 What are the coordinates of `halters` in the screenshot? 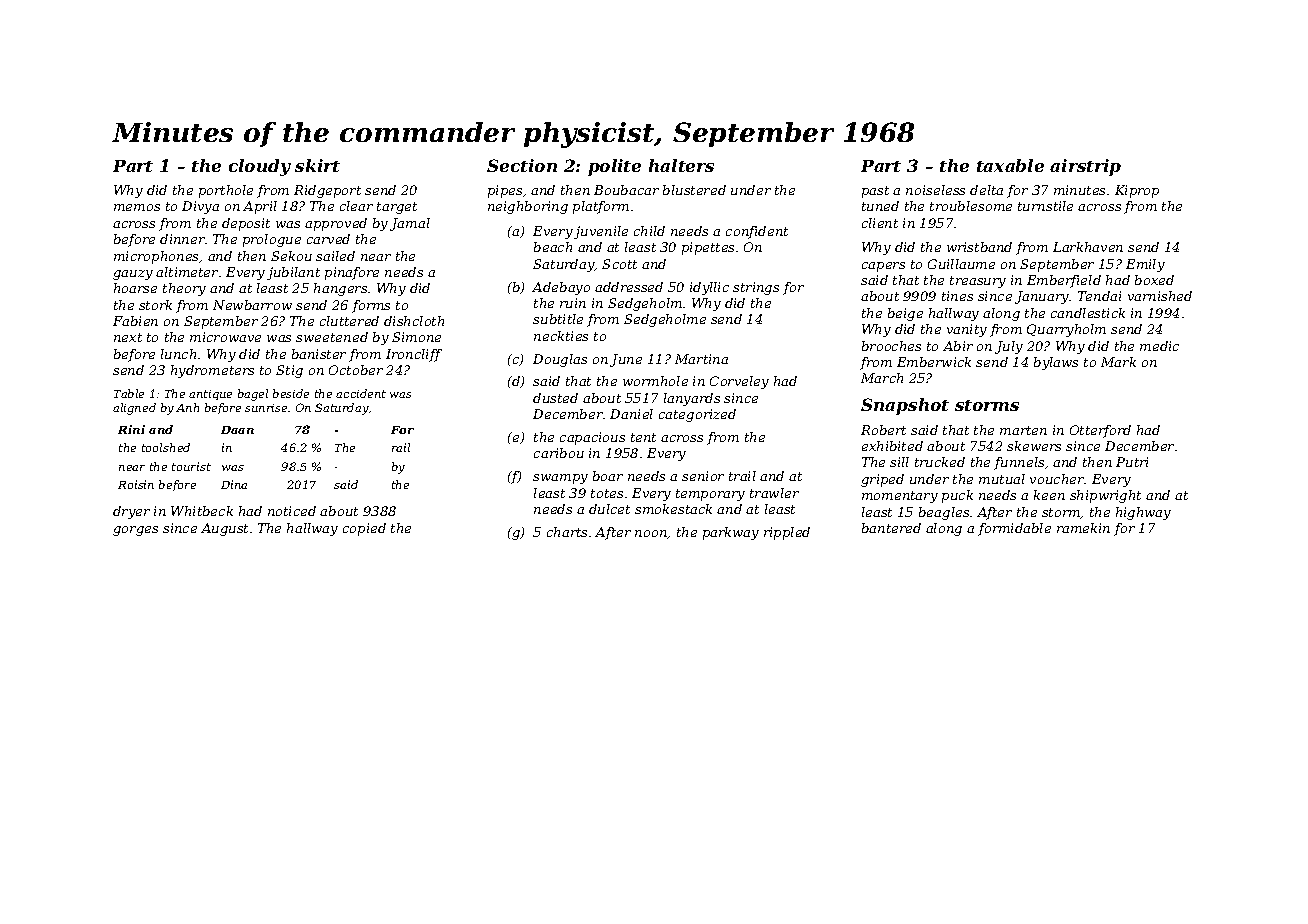 It's located at (681, 165).
